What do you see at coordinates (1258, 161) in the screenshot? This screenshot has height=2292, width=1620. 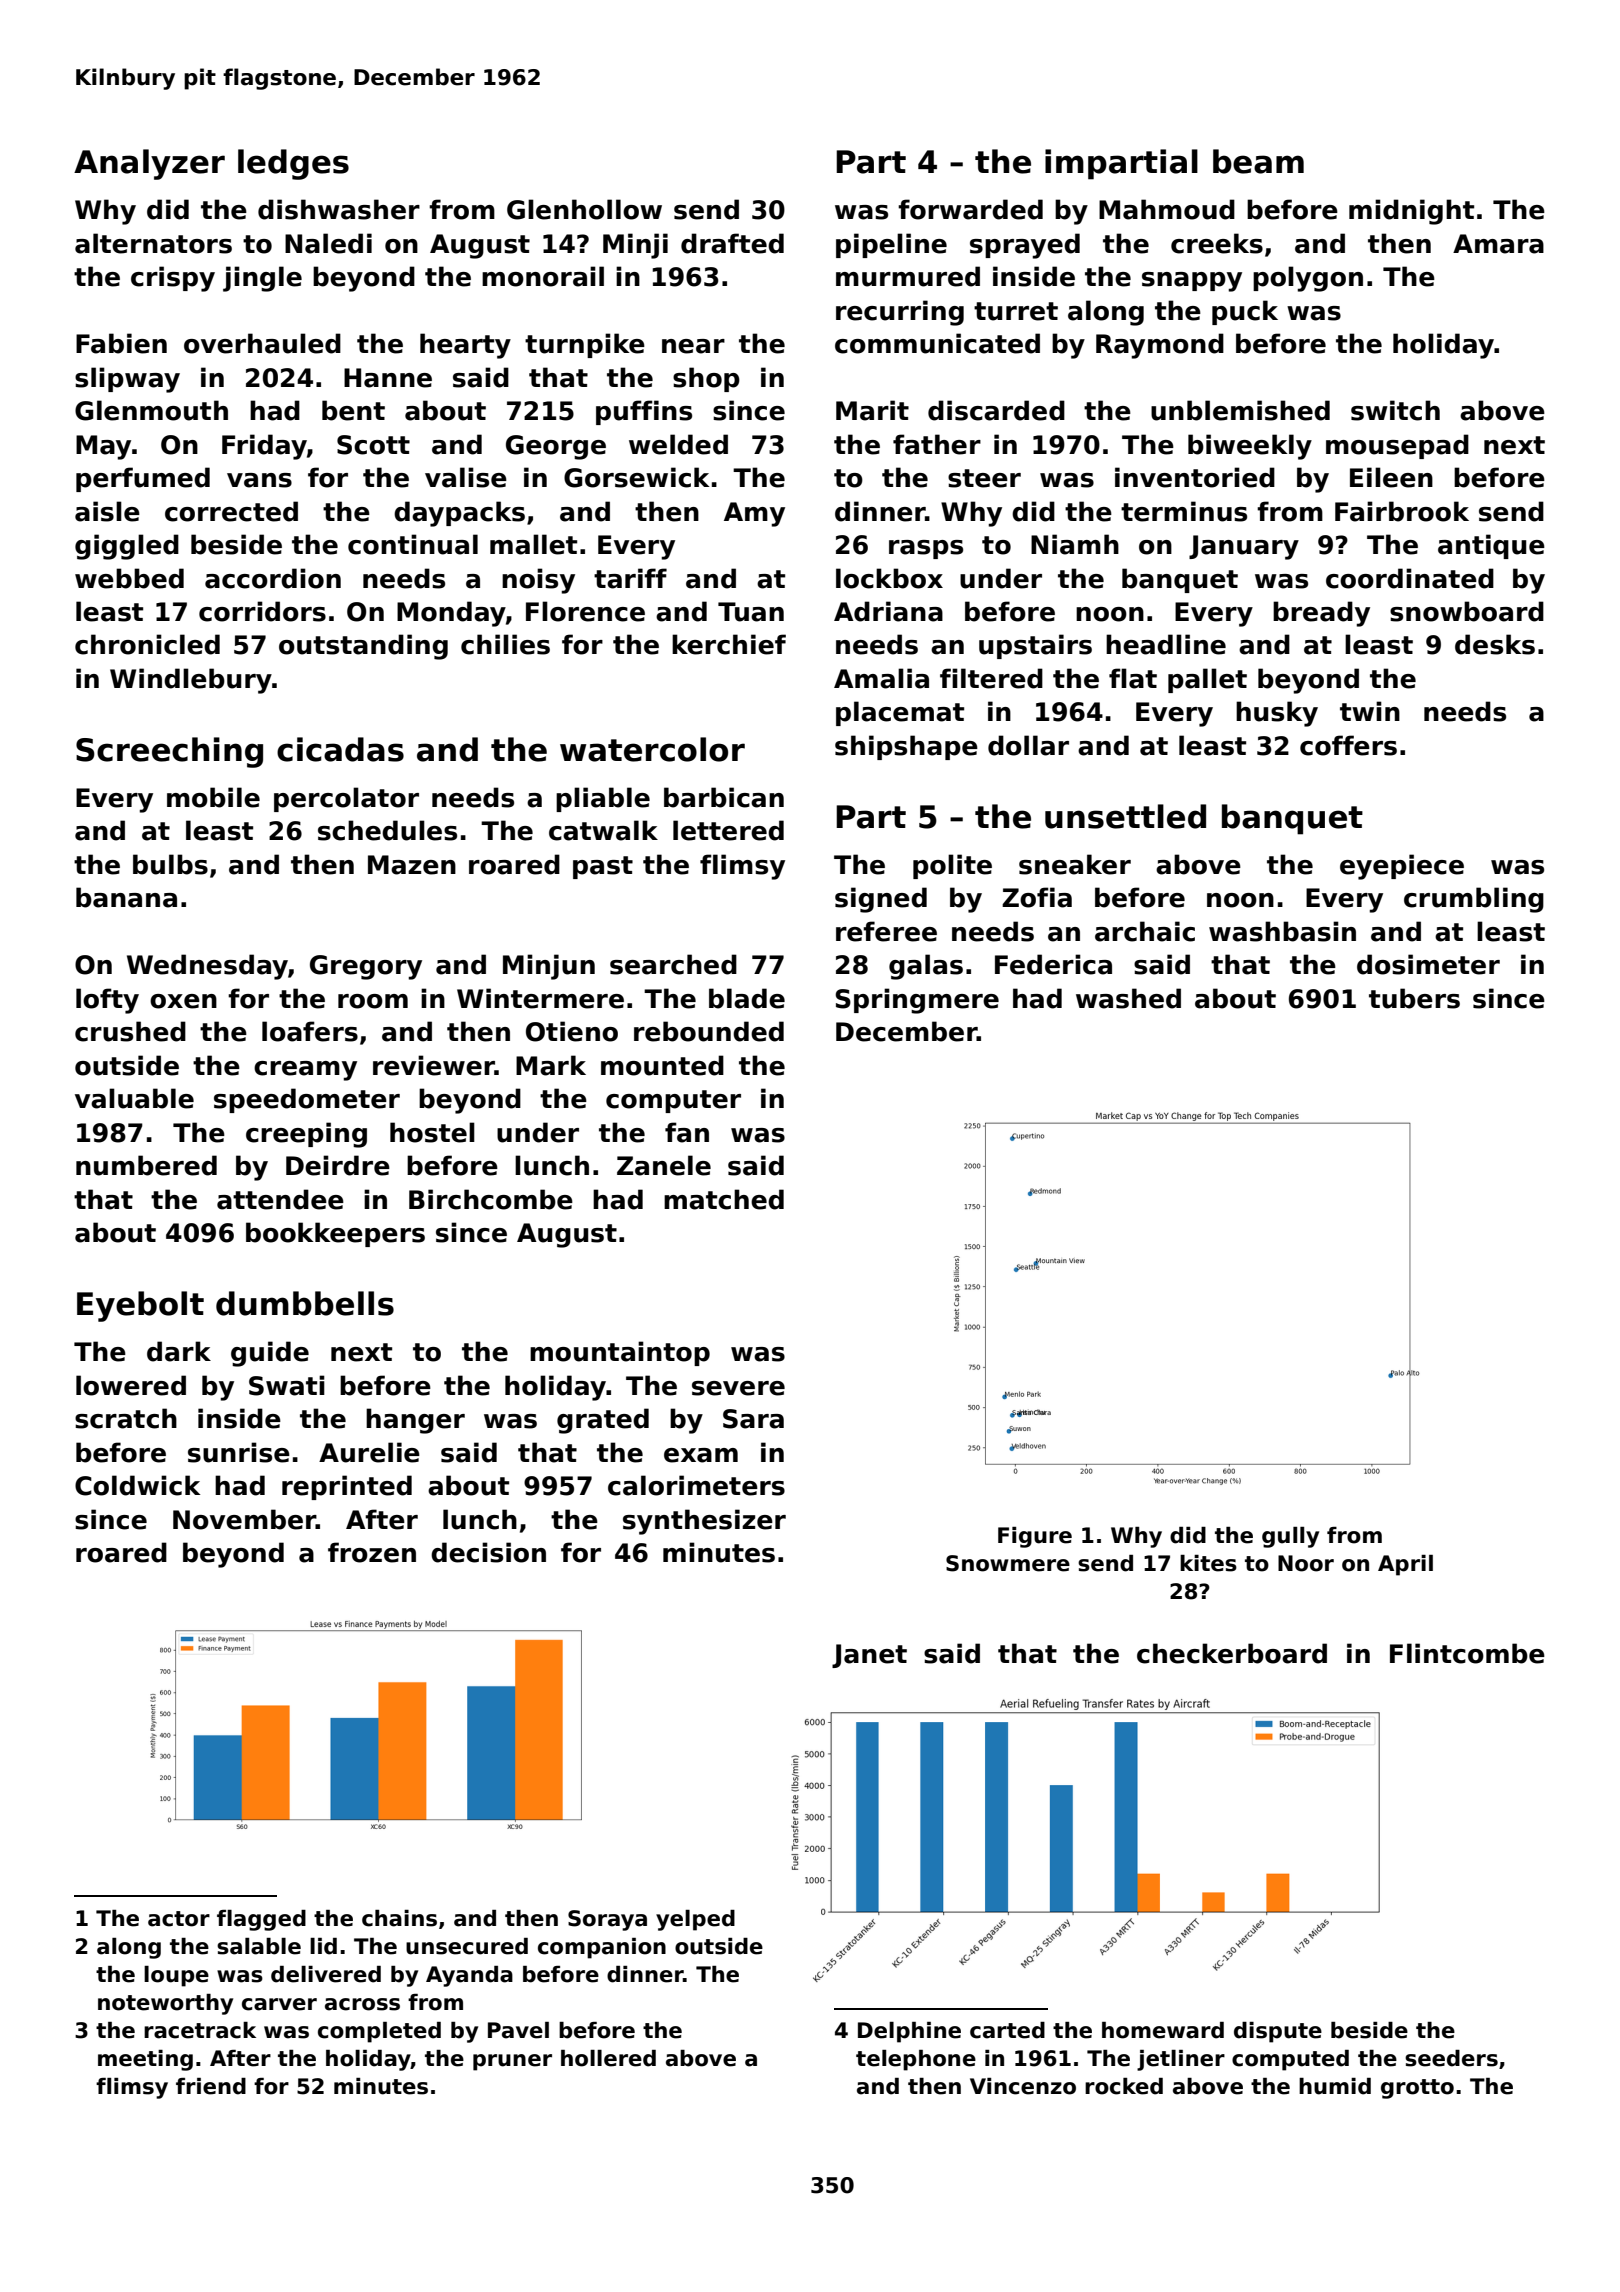 I see `beam` at bounding box center [1258, 161].
